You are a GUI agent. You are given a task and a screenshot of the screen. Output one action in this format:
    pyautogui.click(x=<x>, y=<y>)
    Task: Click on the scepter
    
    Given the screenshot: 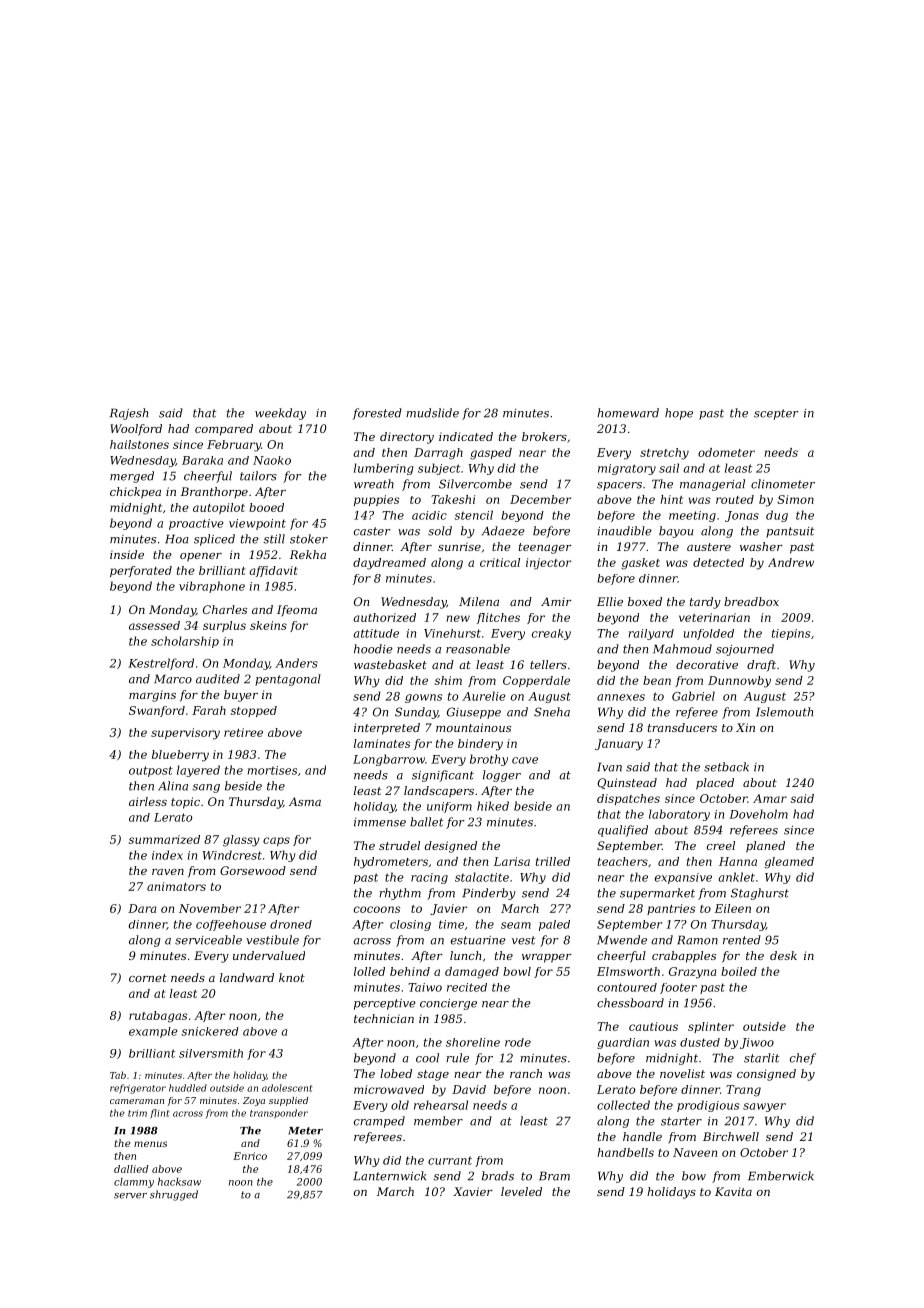 What is the action you would take?
    pyautogui.click(x=776, y=414)
